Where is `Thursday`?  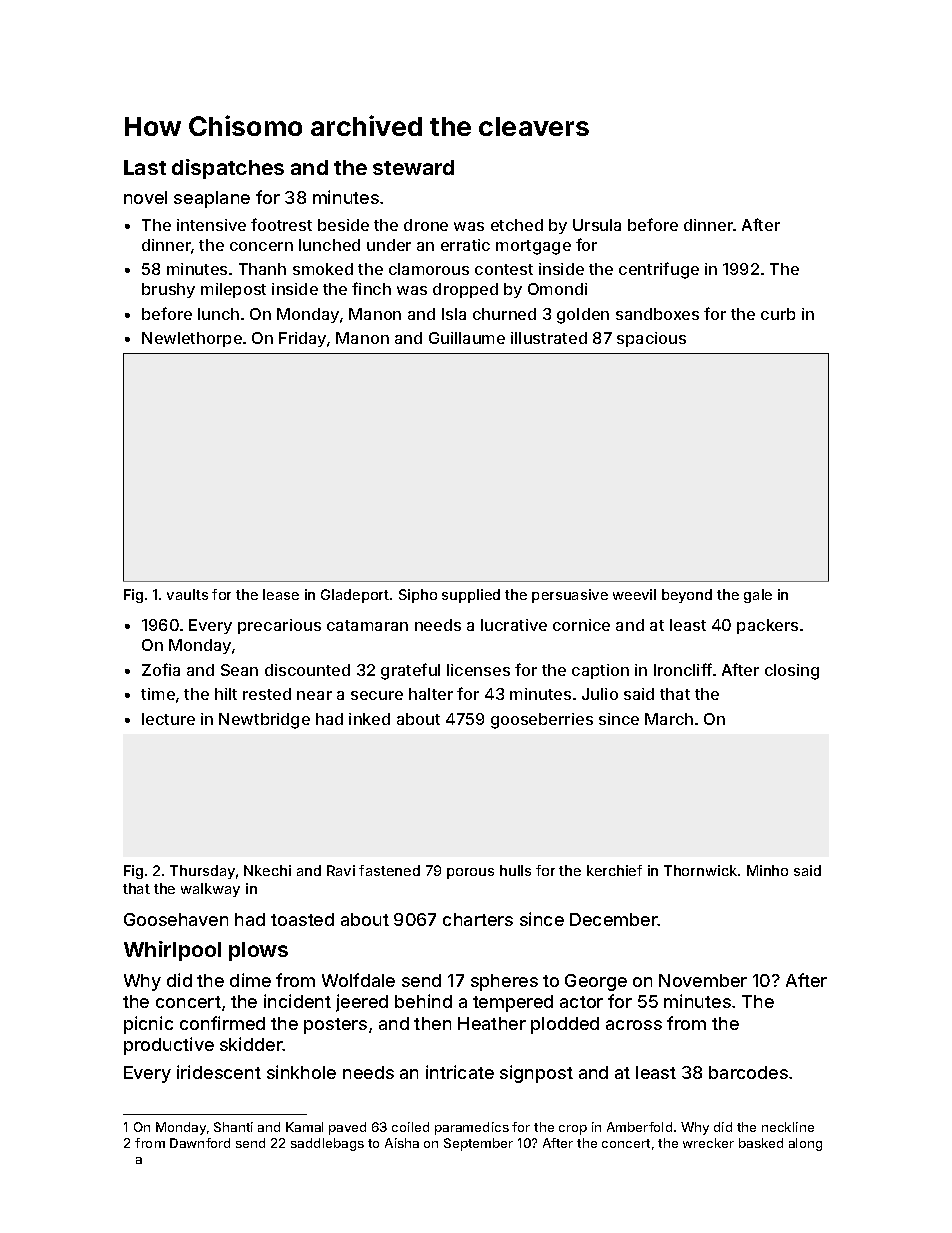
Thursday is located at coordinates (202, 872).
